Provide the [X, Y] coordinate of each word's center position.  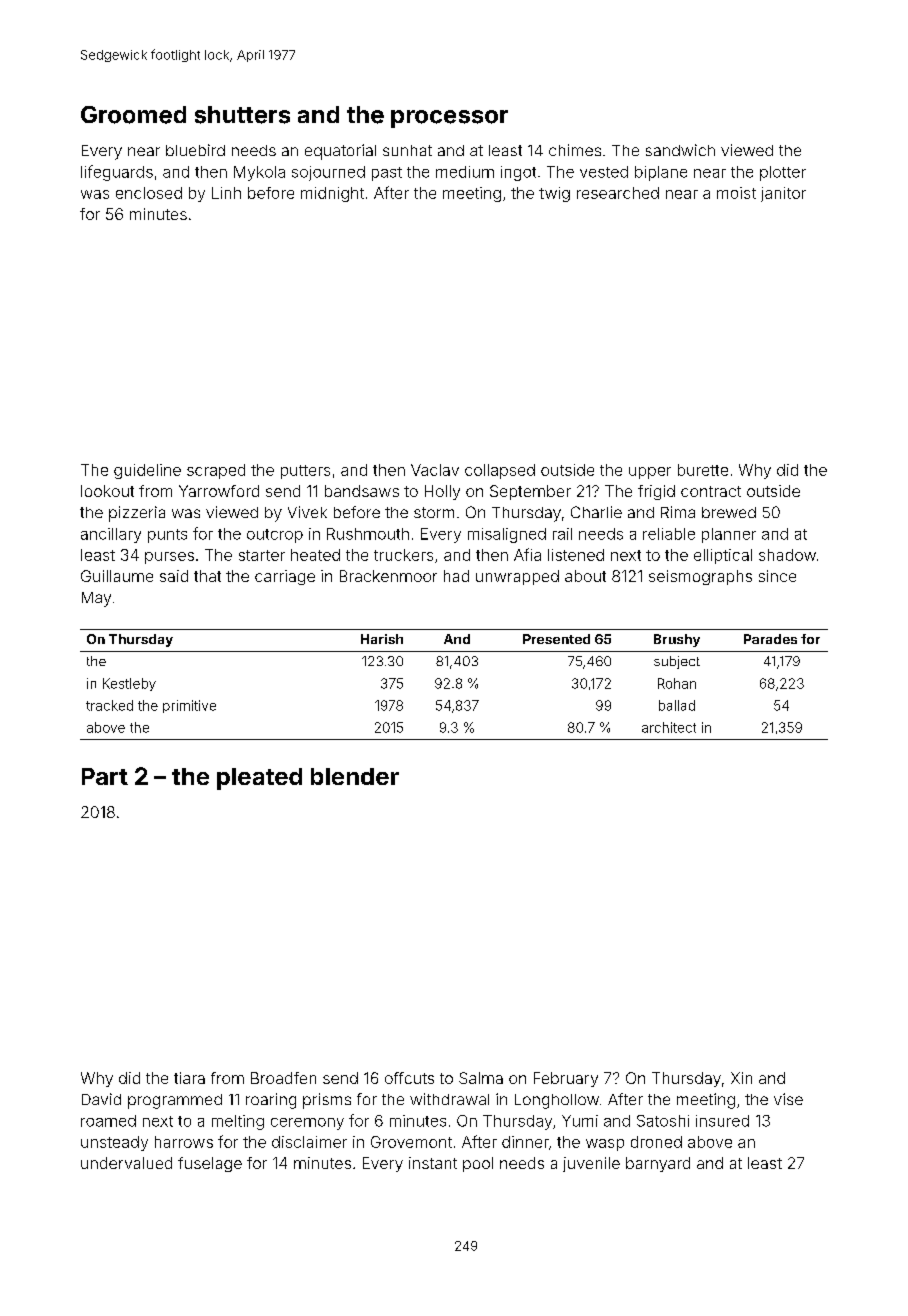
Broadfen [283, 1078]
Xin [741, 1078]
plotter [783, 173]
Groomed [133, 115]
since [777, 576]
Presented [556, 639]
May [96, 599]
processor [449, 119]
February [566, 1079]
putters [305, 472]
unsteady [114, 1143]
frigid [656, 492]
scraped [216, 471]
